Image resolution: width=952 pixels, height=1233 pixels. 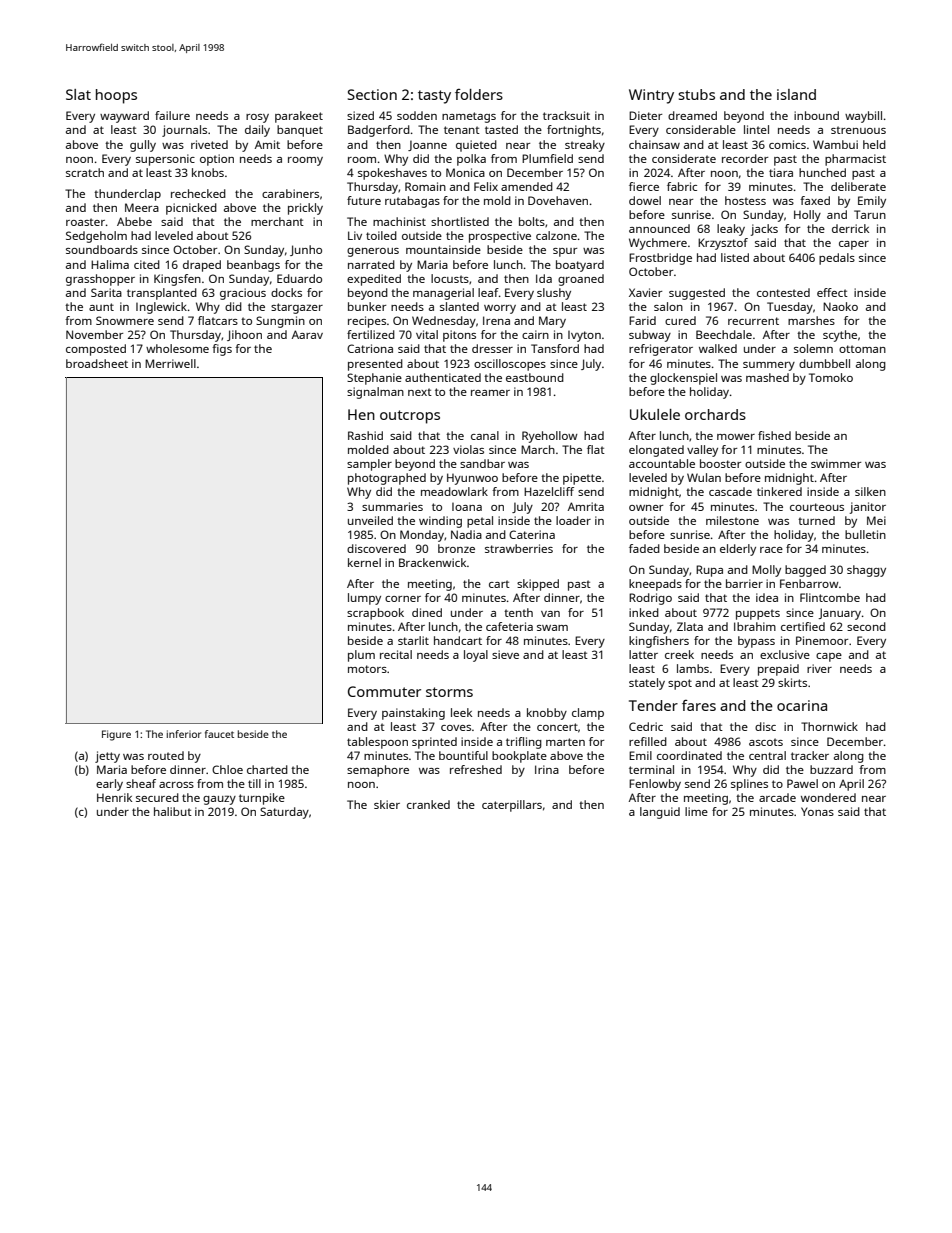 I want to click on vital, so click(x=427, y=334).
